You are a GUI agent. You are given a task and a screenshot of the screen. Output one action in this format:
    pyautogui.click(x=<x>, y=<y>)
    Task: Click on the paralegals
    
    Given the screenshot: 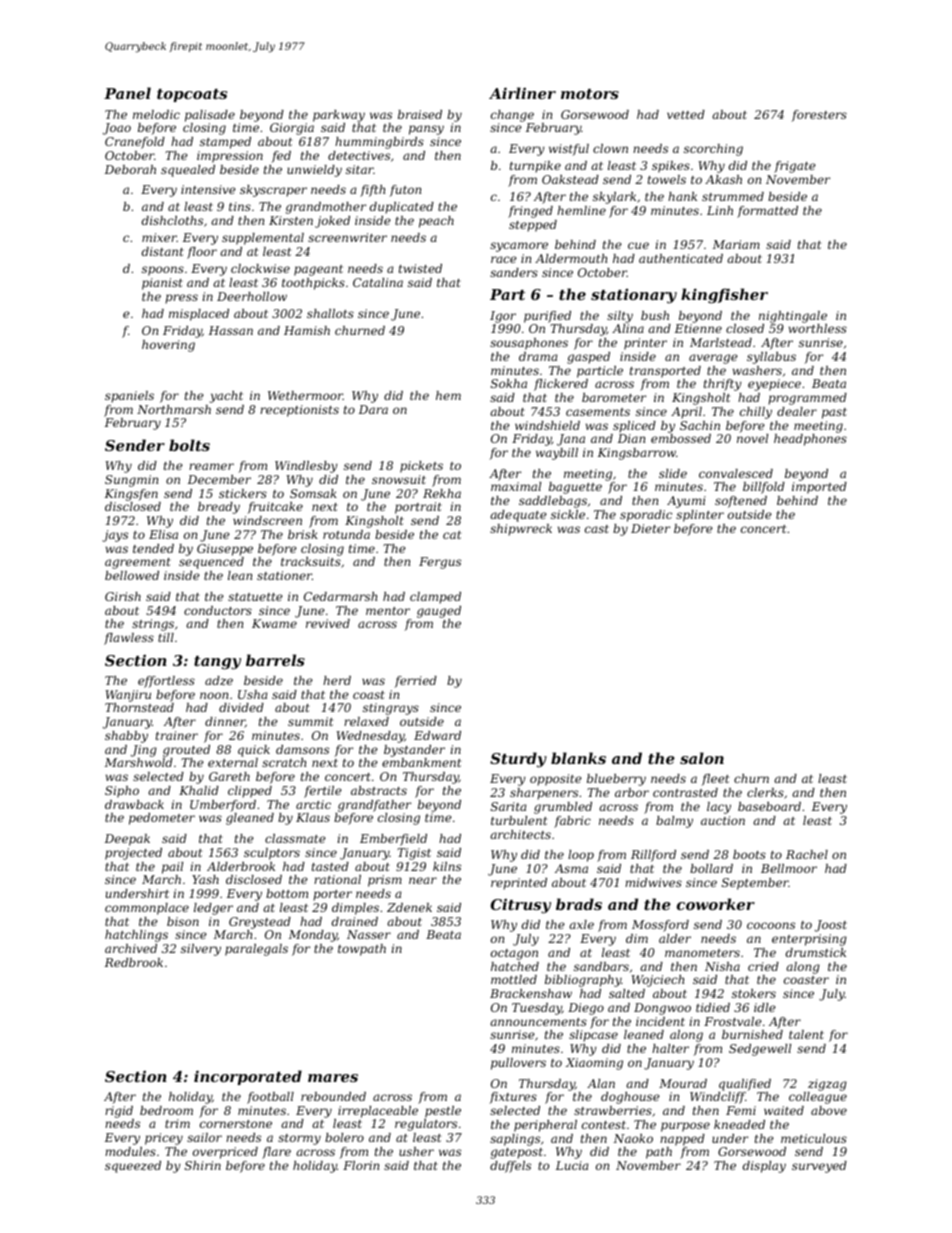 What is the action you would take?
    pyautogui.click(x=256, y=950)
